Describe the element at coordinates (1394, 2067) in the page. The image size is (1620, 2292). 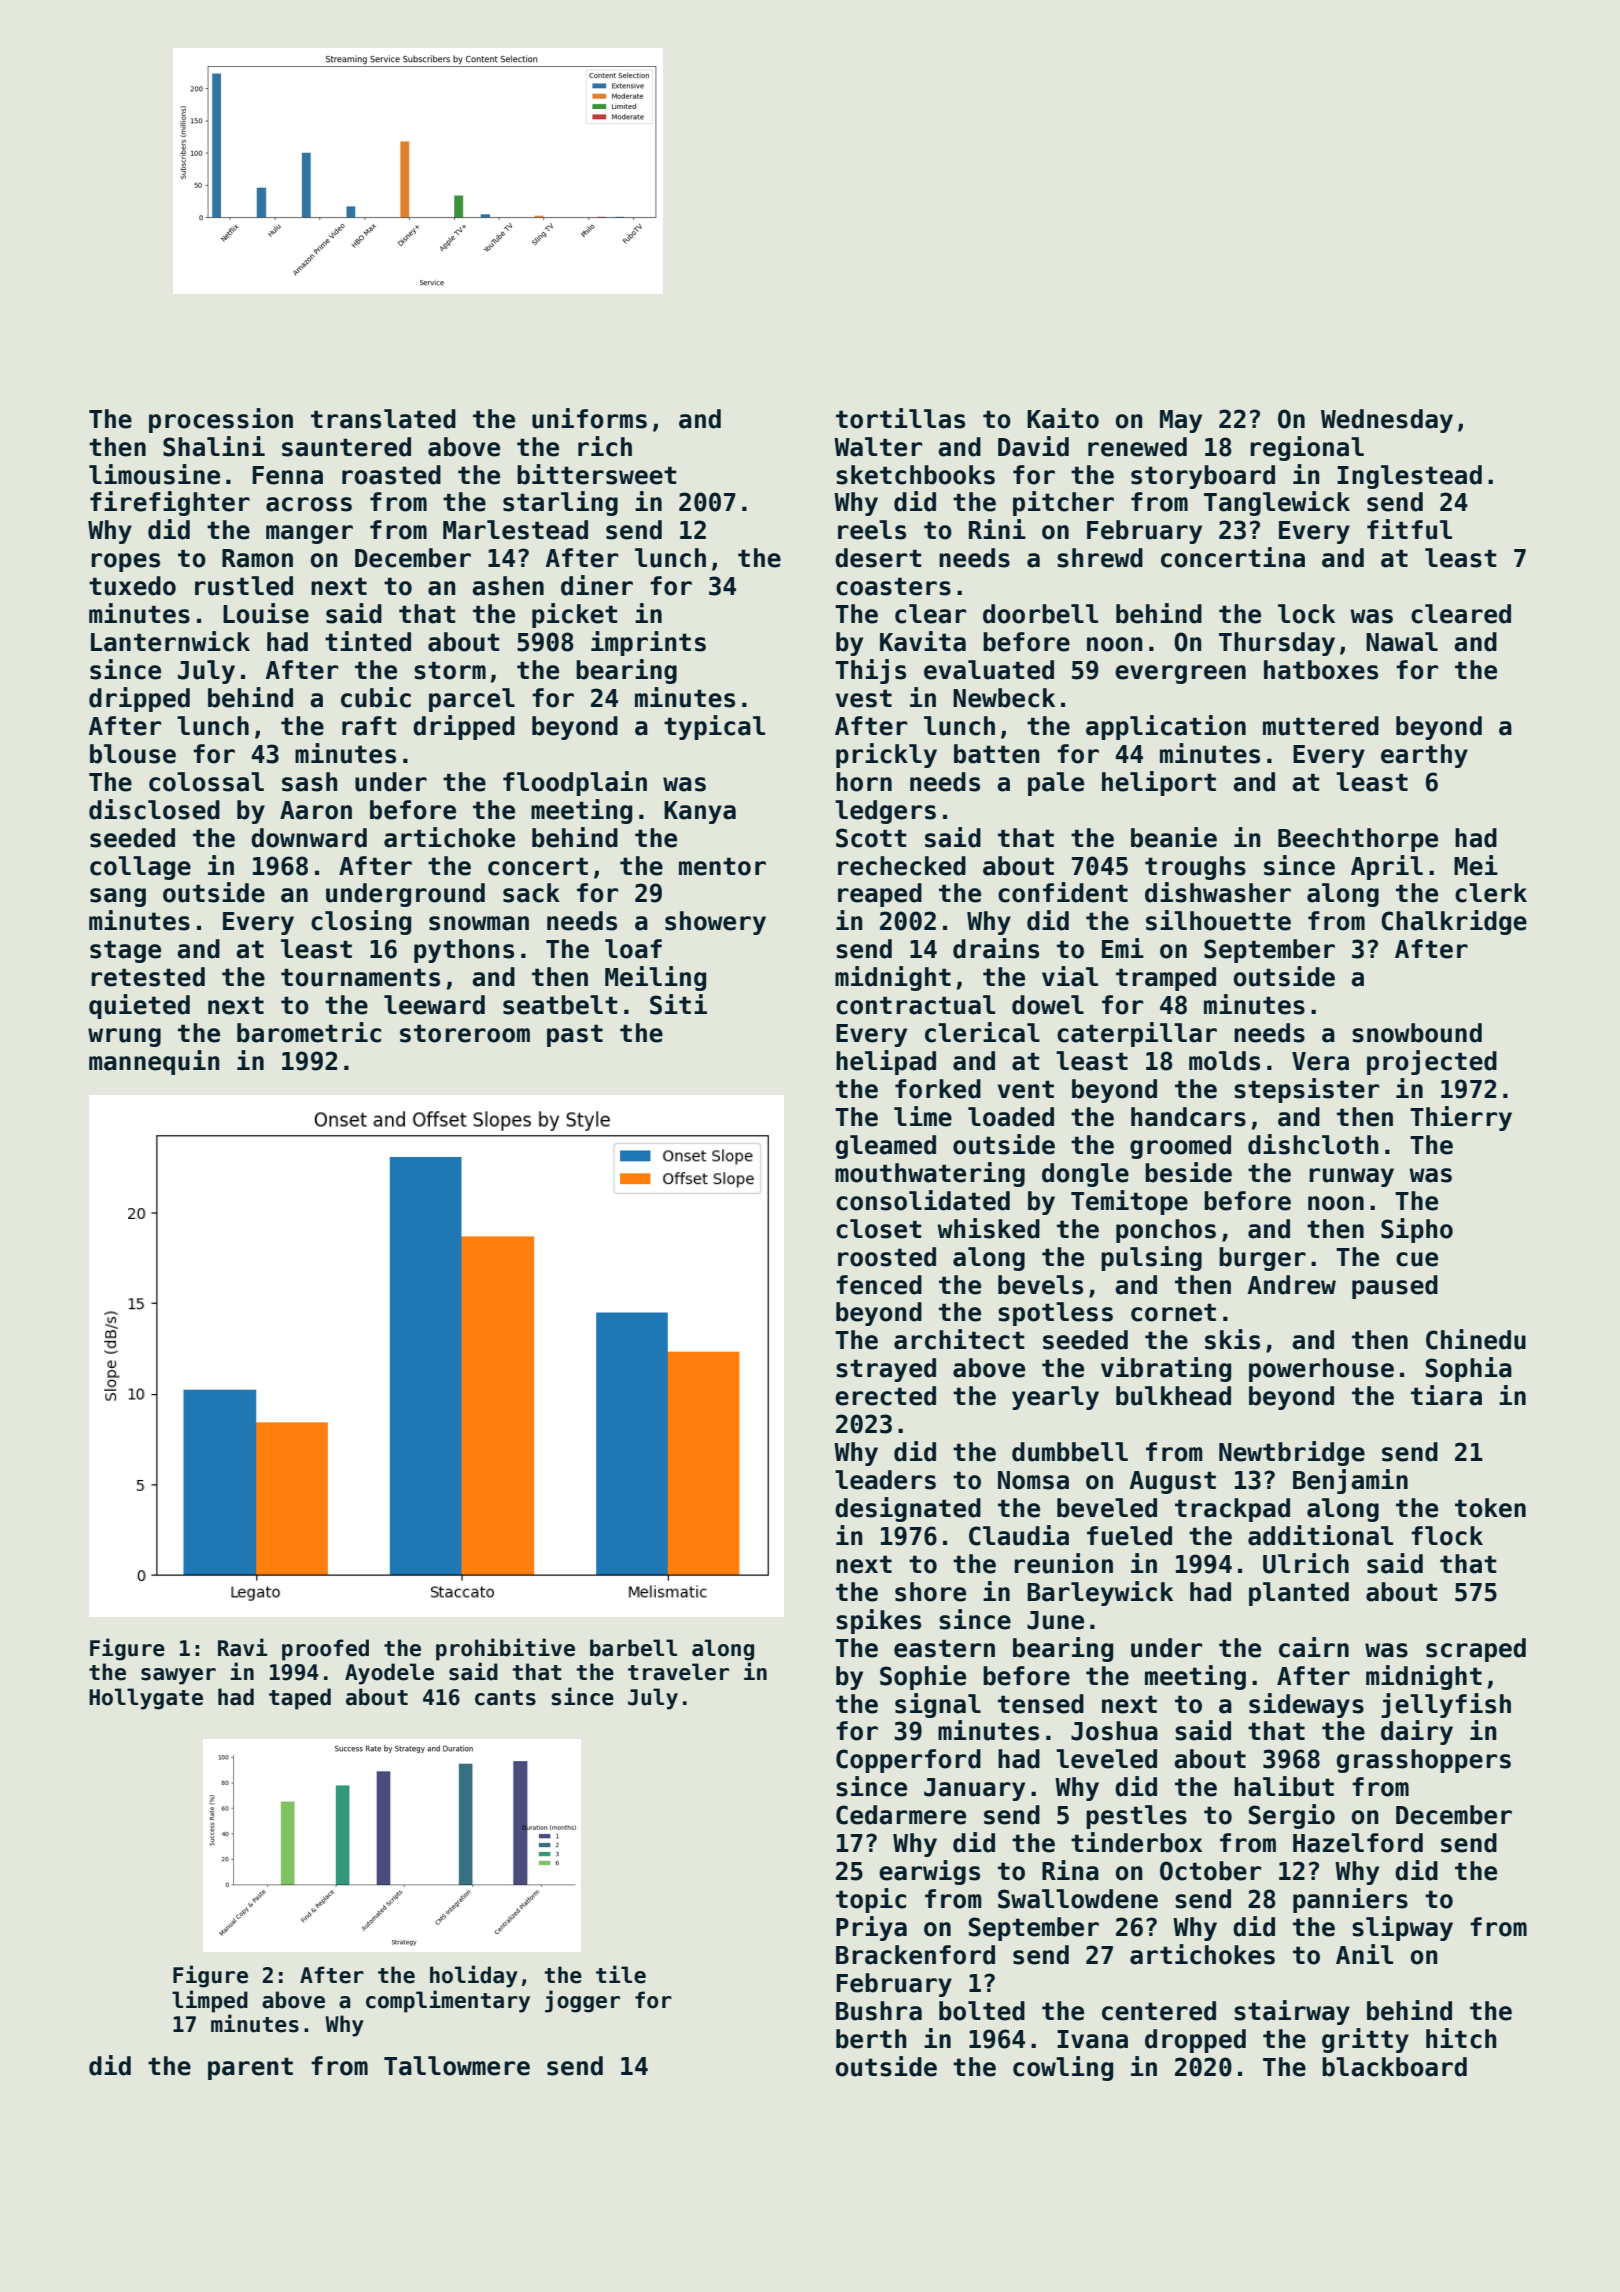
I see `blackboard` at that location.
